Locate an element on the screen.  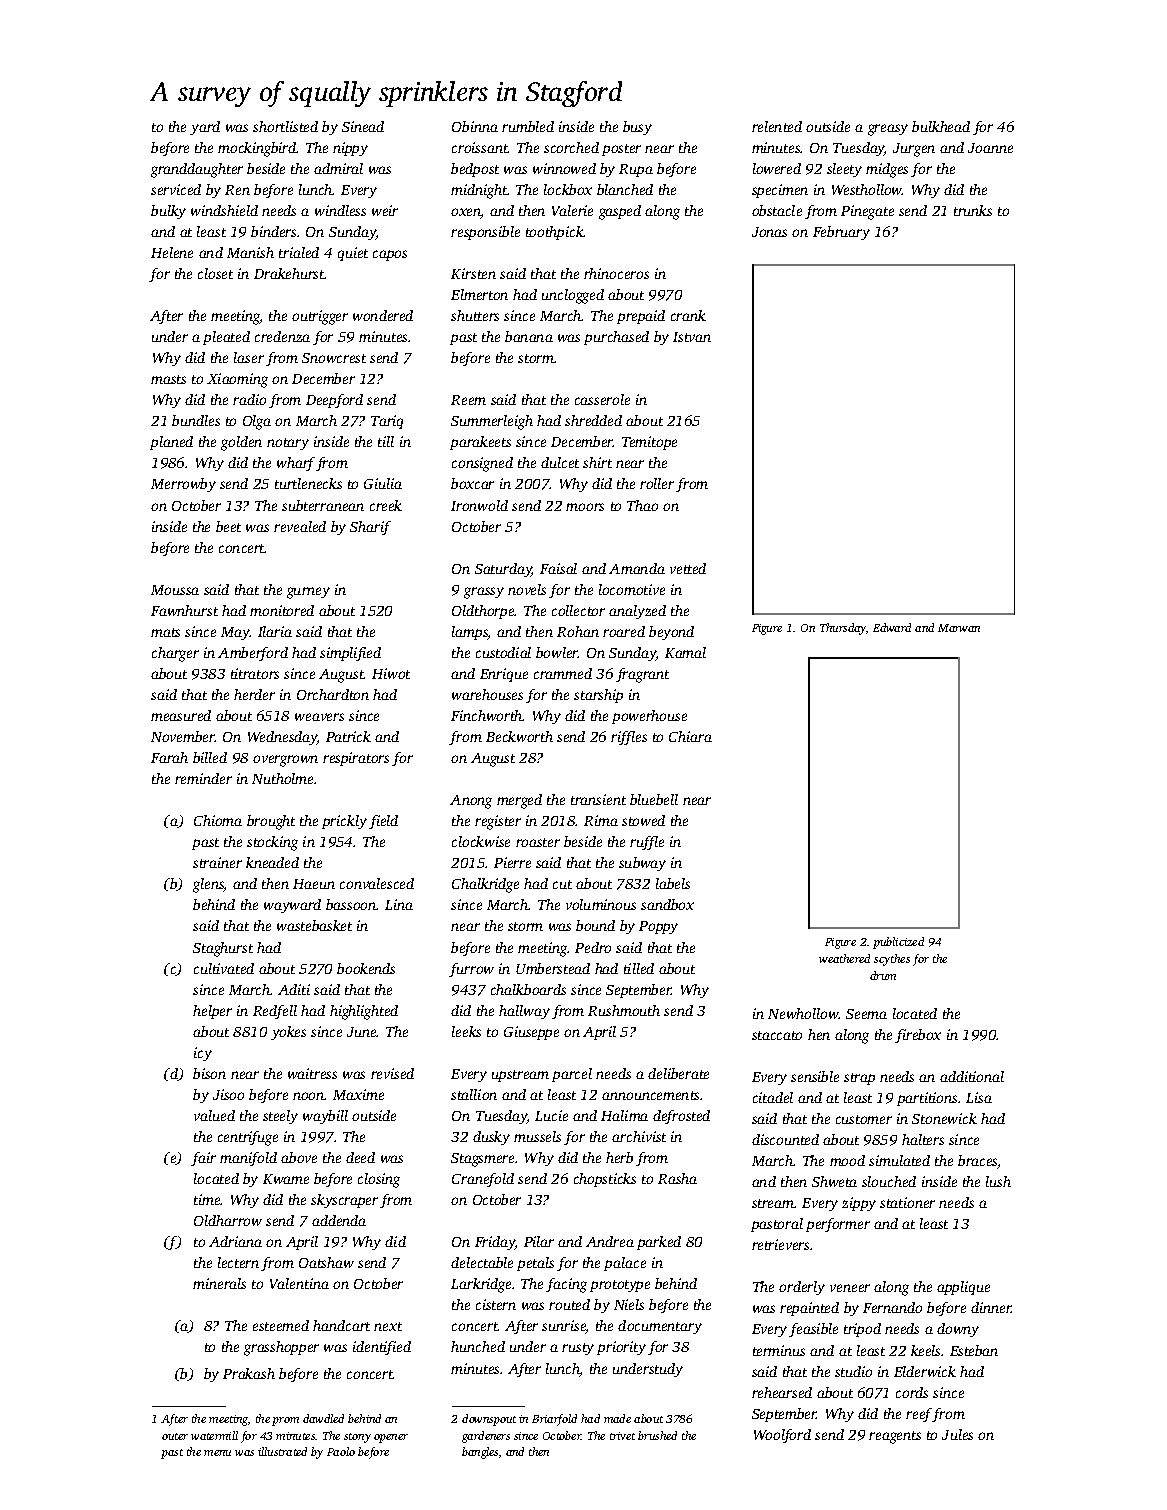
busy is located at coordinates (637, 128).
